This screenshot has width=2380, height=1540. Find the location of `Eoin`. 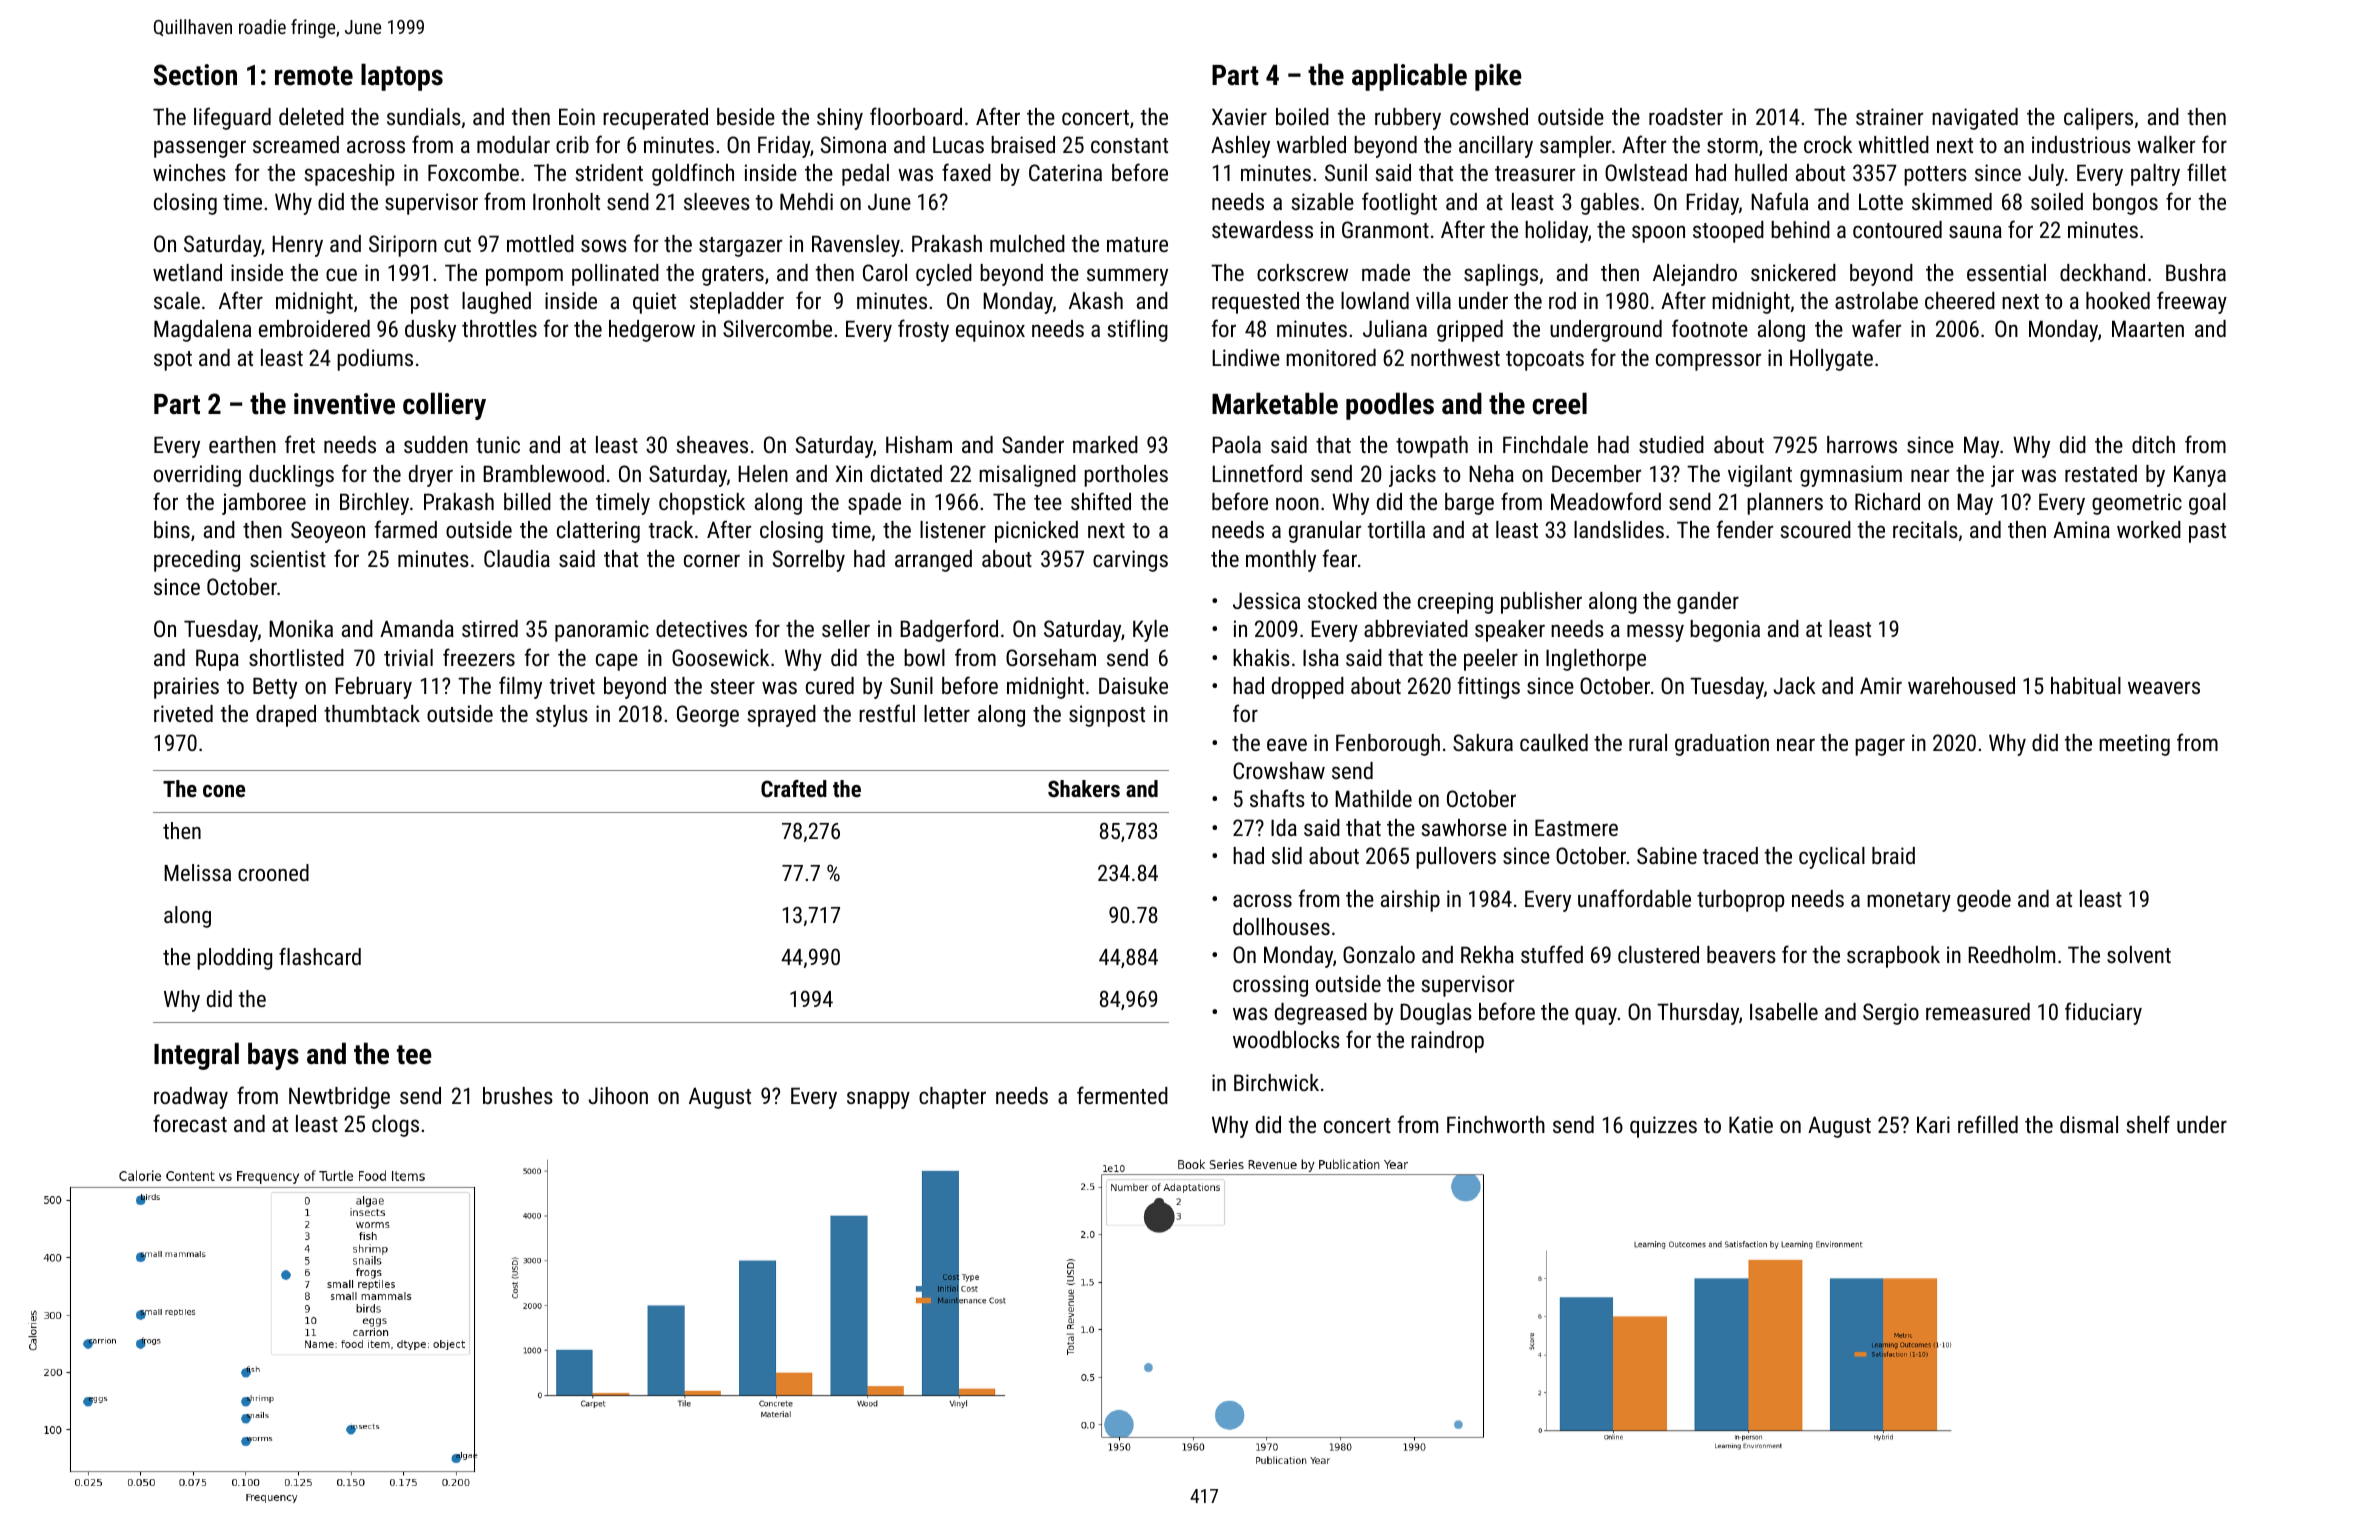

Eoin is located at coordinates (577, 116).
